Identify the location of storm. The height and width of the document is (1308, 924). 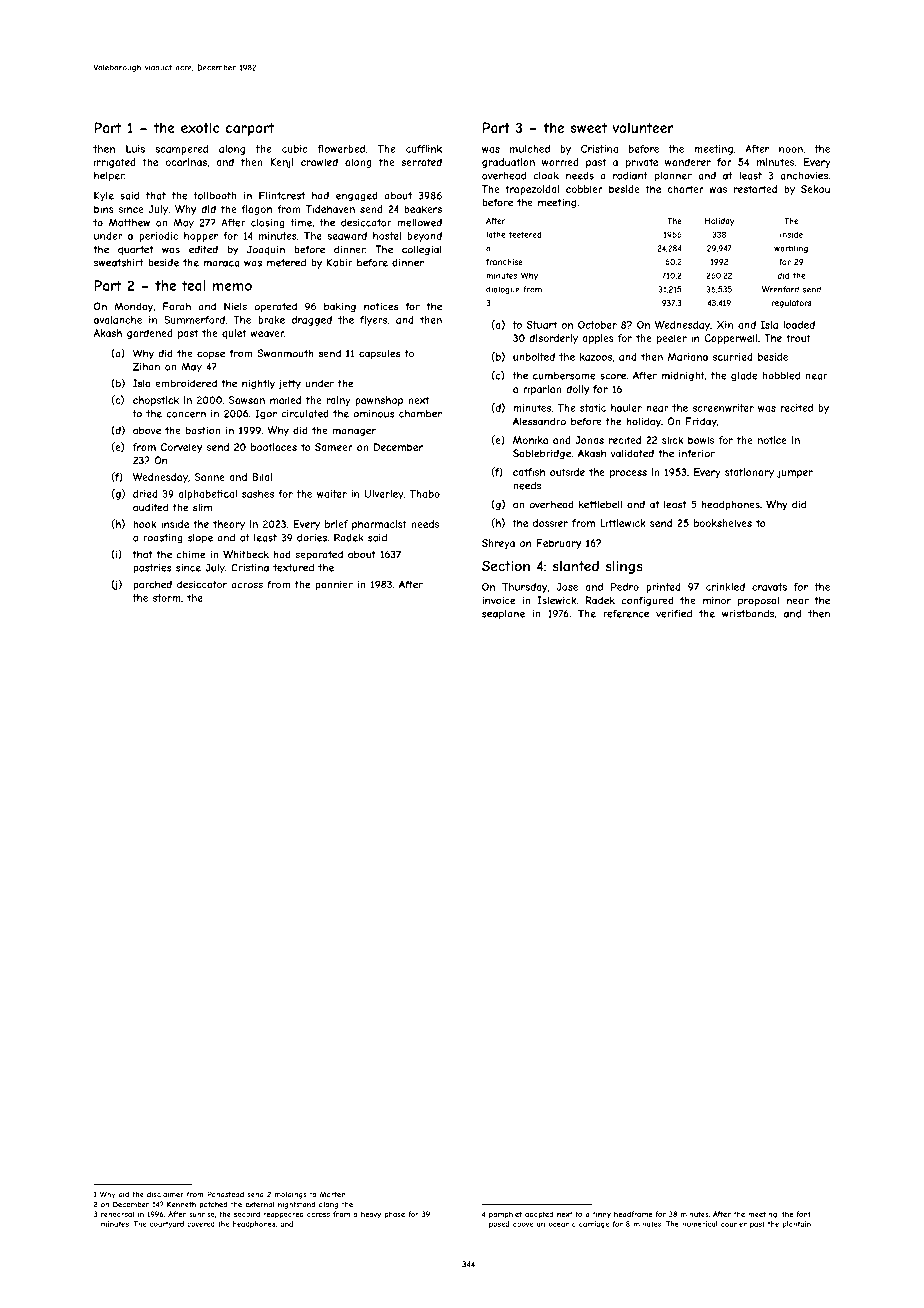
(167, 598).
